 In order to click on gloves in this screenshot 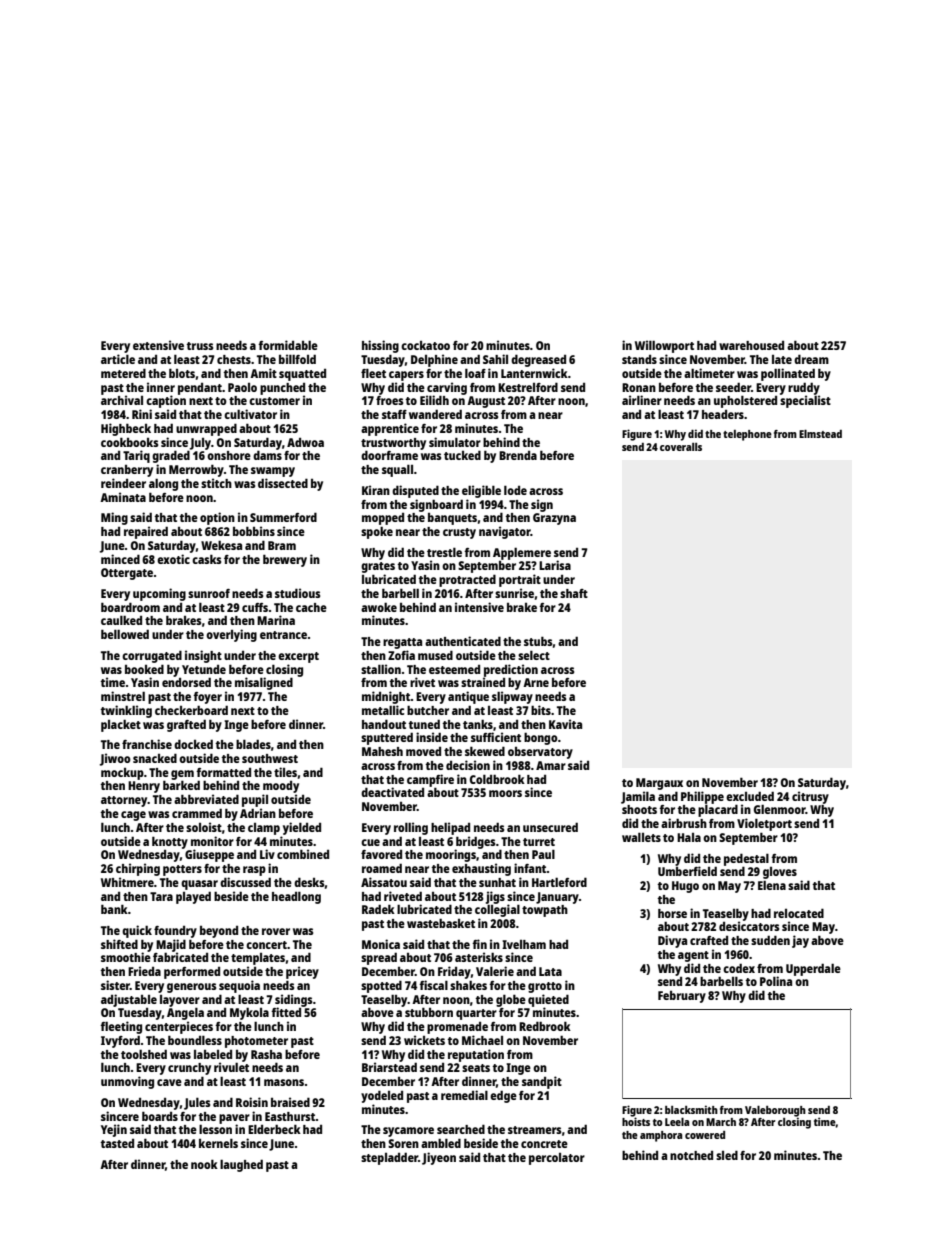, I will do `click(780, 873)`.
